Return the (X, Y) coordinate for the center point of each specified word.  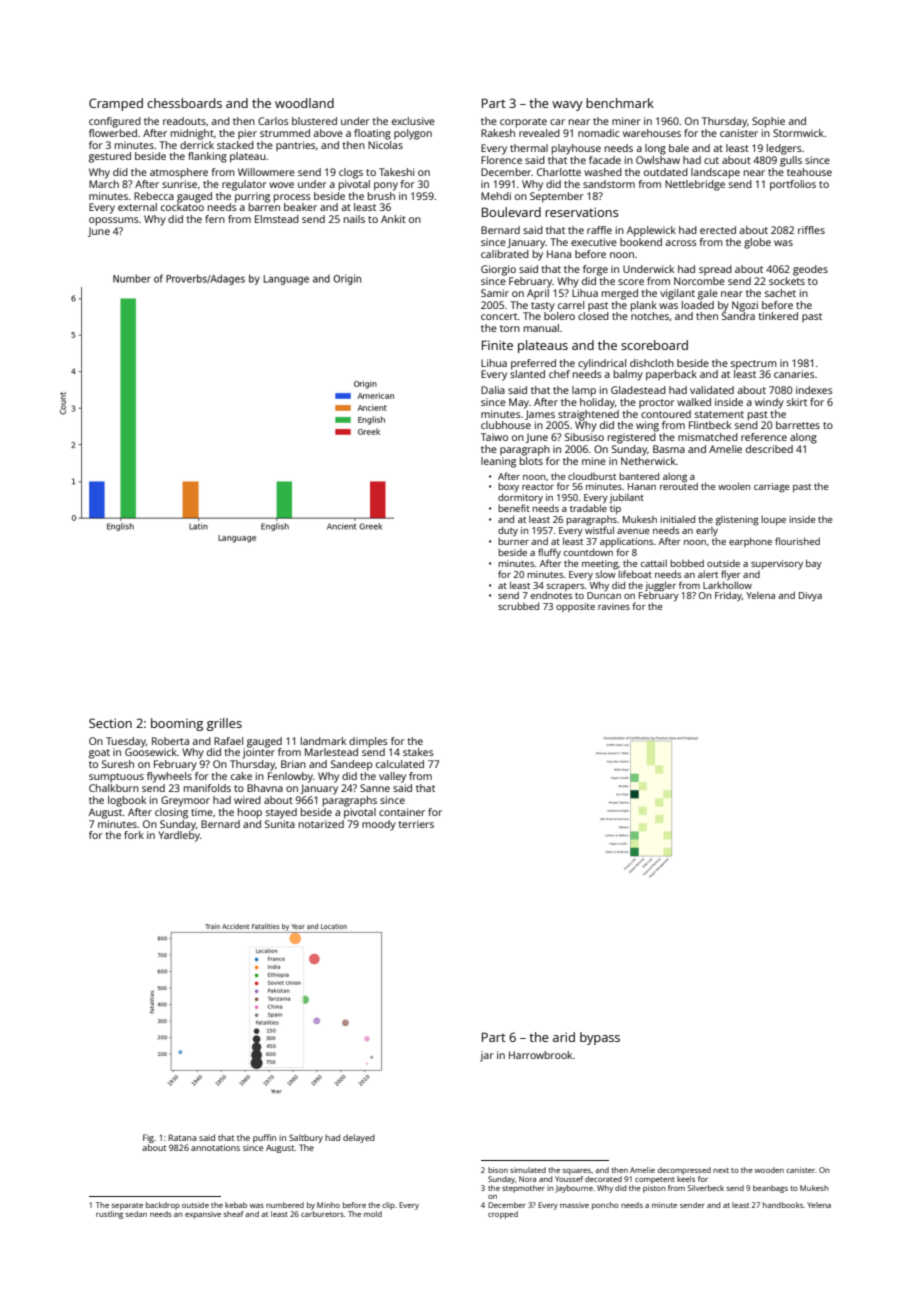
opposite (575, 607)
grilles (224, 724)
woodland (304, 103)
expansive (203, 1215)
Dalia (493, 390)
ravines (614, 606)
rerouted (679, 486)
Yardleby (179, 836)
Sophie (768, 122)
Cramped (116, 104)
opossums (114, 221)
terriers (416, 824)
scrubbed (518, 606)
